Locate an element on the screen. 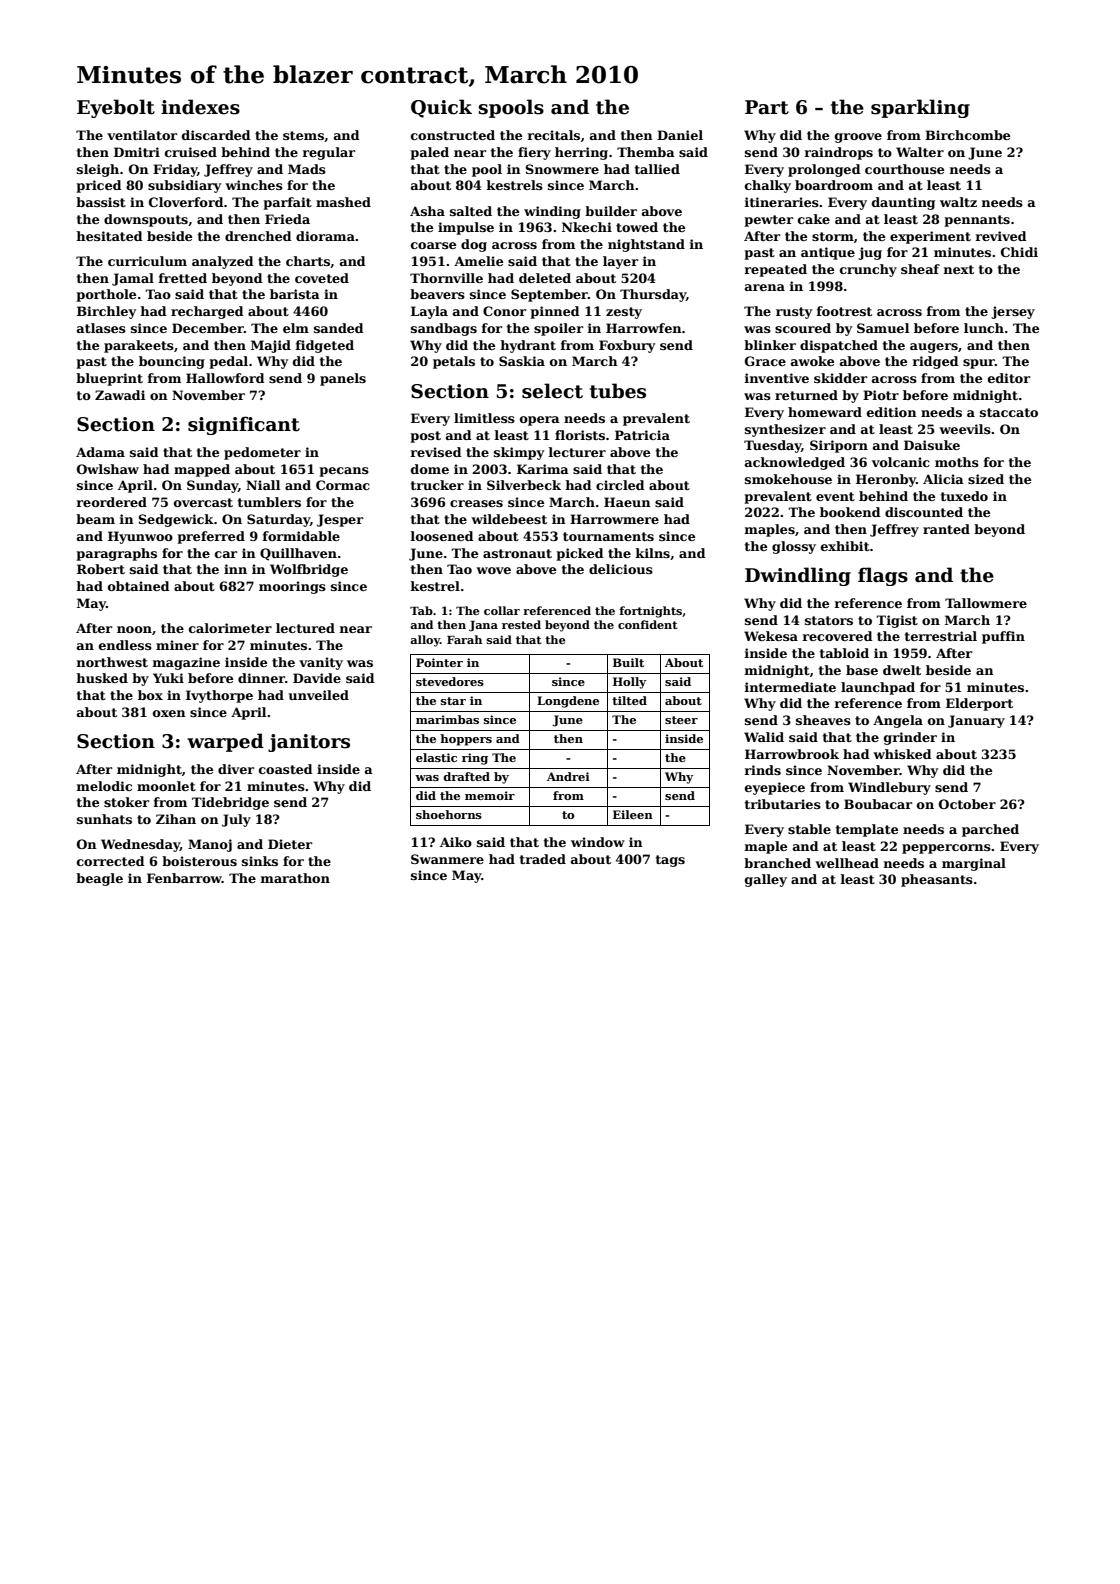  moonlet is located at coordinates (166, 786).
